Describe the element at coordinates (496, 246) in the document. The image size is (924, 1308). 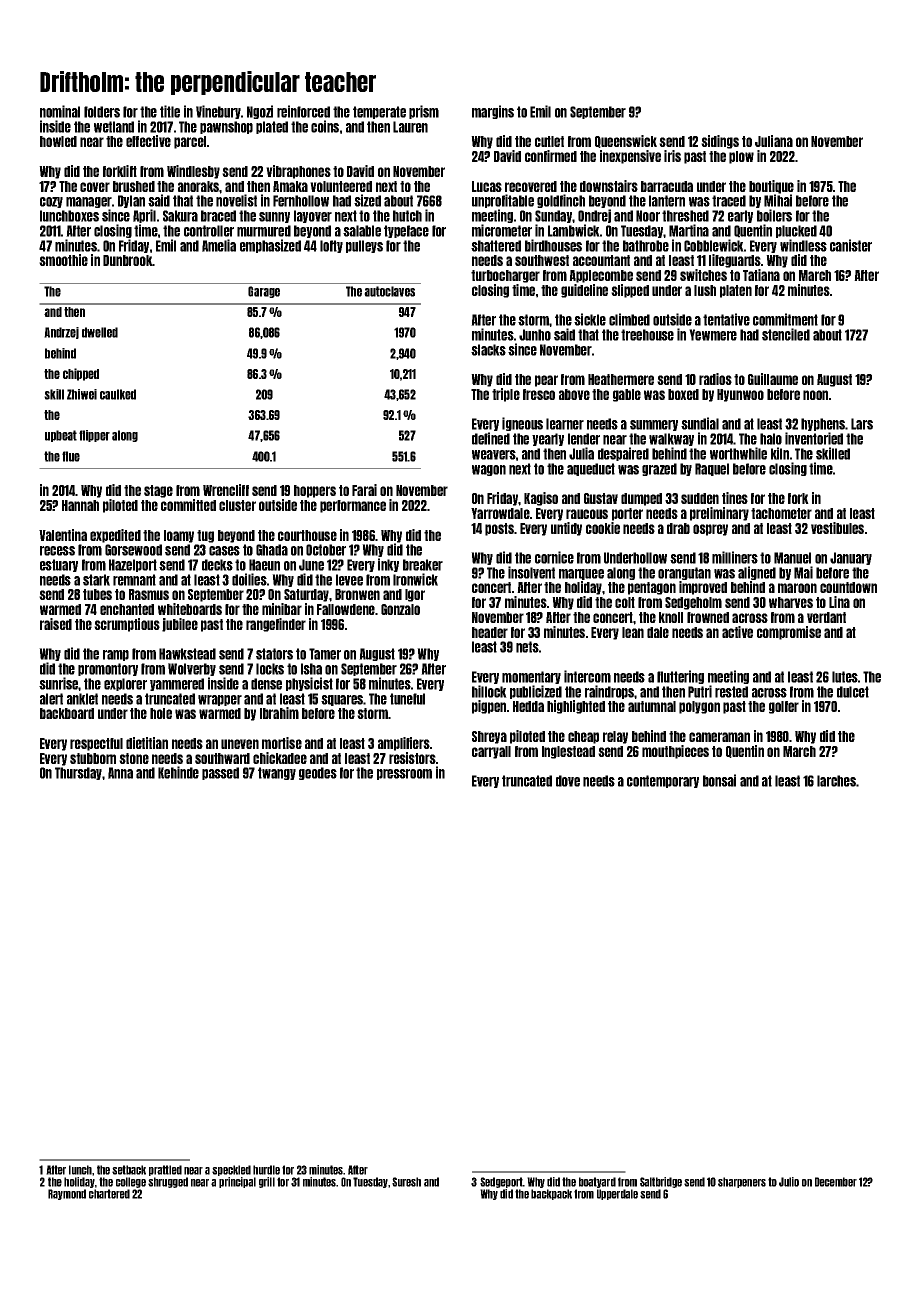
I see `shattered` at that location.
